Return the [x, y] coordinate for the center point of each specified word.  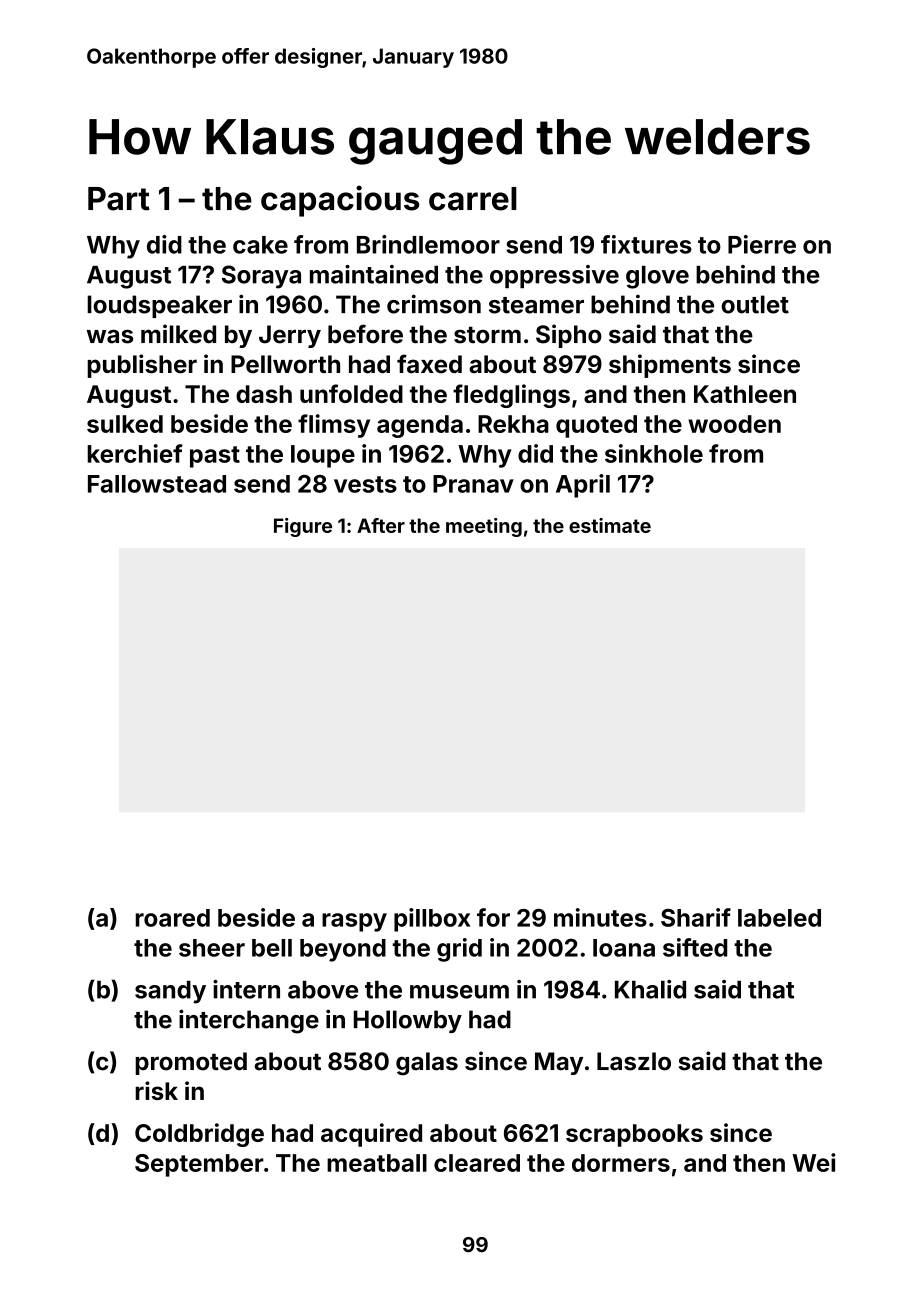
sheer [212, 948]
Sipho [569, 336]
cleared [477, 1163]
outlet [755, 304]
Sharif [696, 917]
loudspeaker [160, 306]
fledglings [511, 396]
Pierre [762, 244]
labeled [779, 918]
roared [173, 918]
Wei [813, 1162]
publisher [142, 366]
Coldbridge [199, 1135]
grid [459, 950]
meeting [484, 527]
